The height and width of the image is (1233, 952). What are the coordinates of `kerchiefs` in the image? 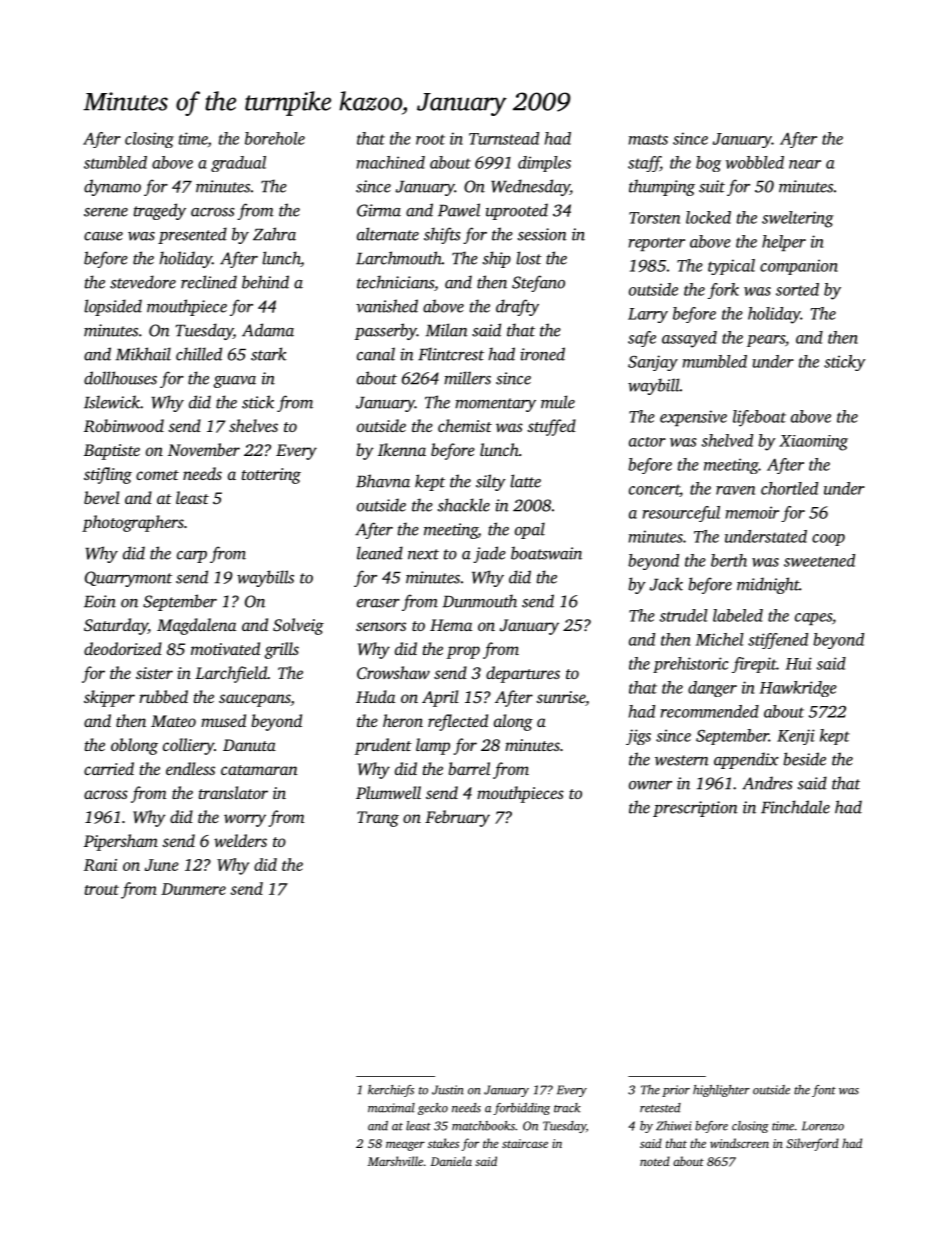 It's located at (391, 1091).
